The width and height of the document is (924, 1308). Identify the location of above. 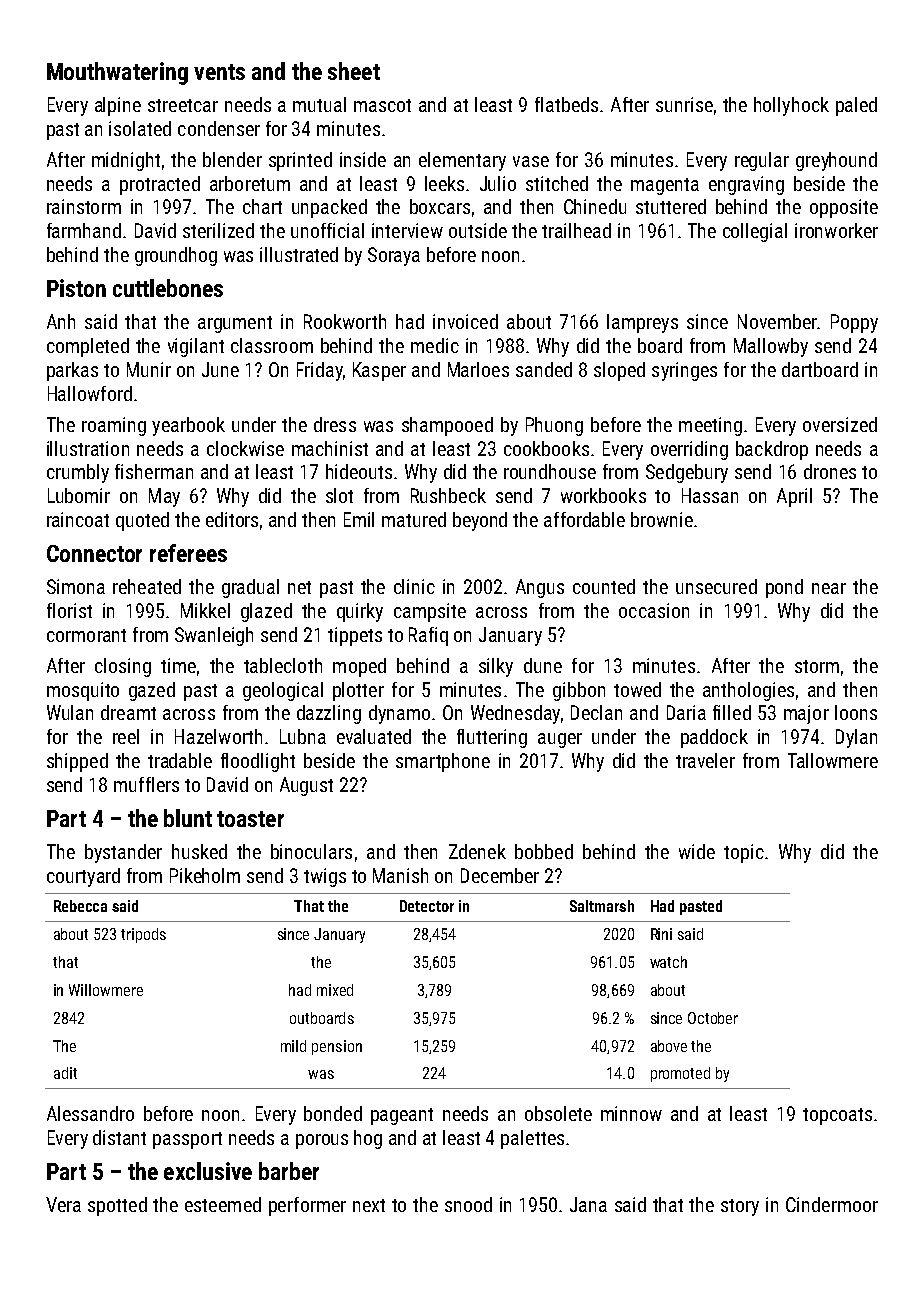
(669, 1046).
